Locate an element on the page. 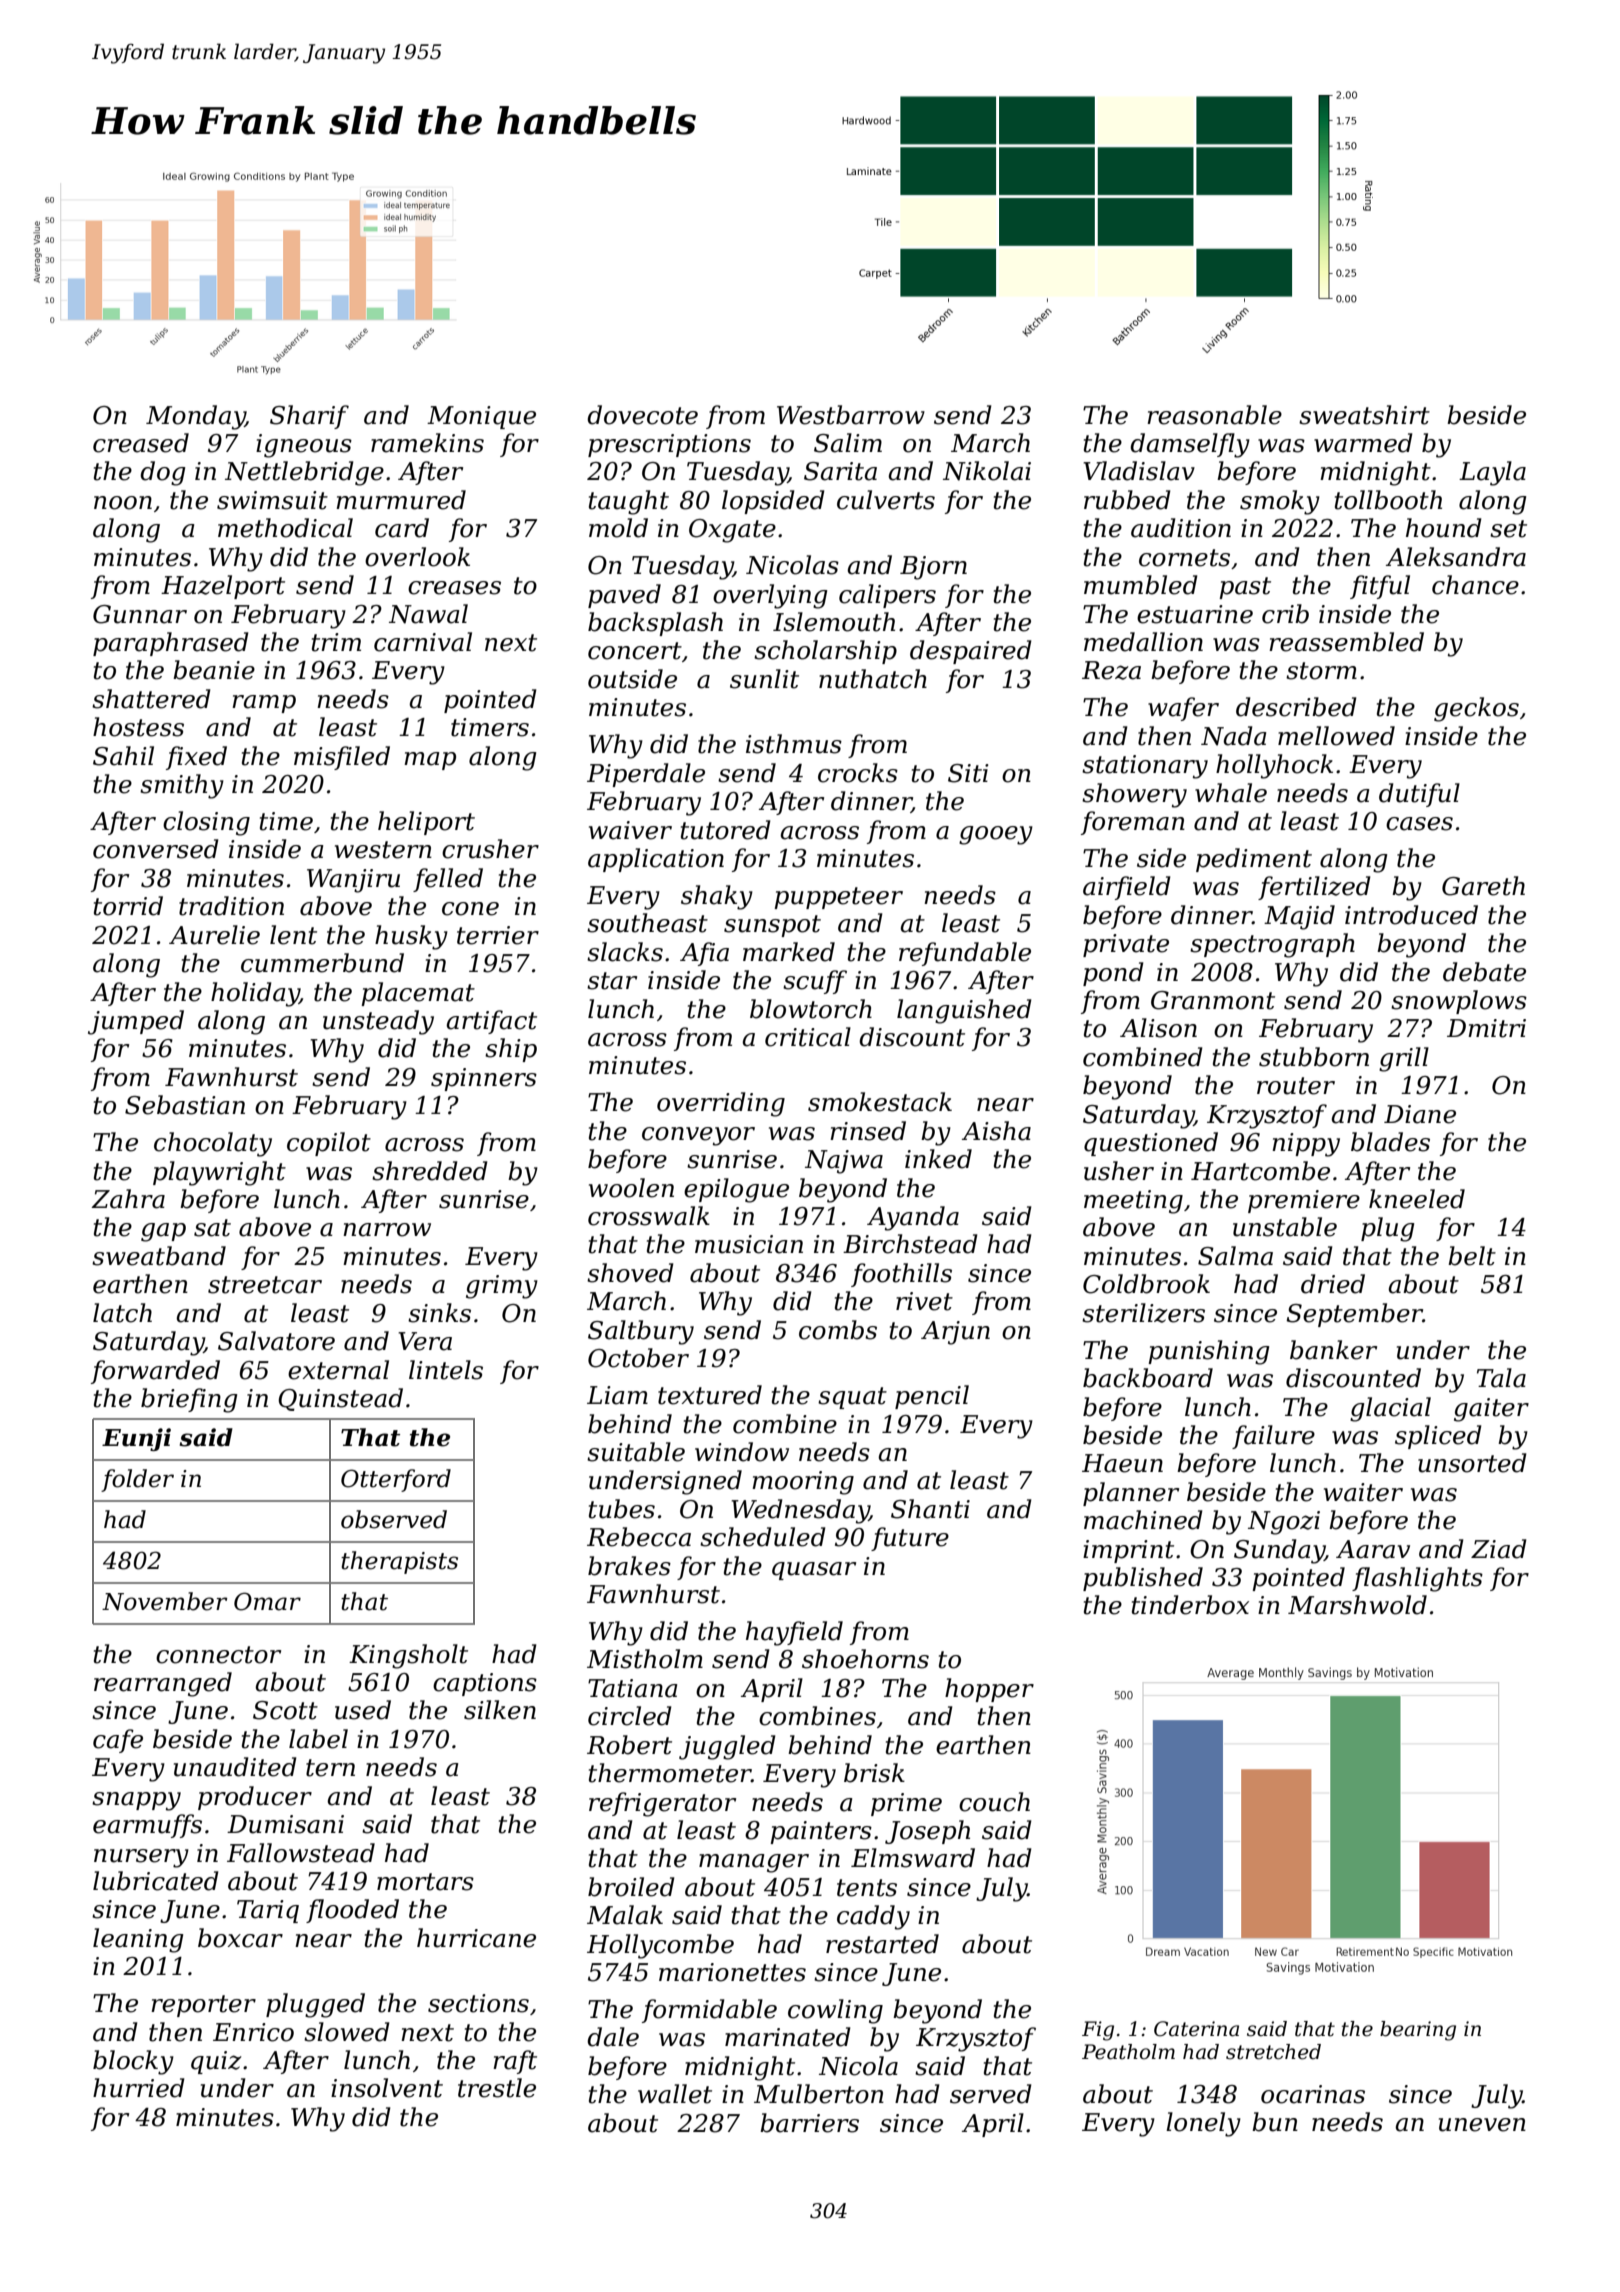 Image resolution: width=1620 pixels, height=2292 pixels. inked is located at coordinates (938, 1159).
